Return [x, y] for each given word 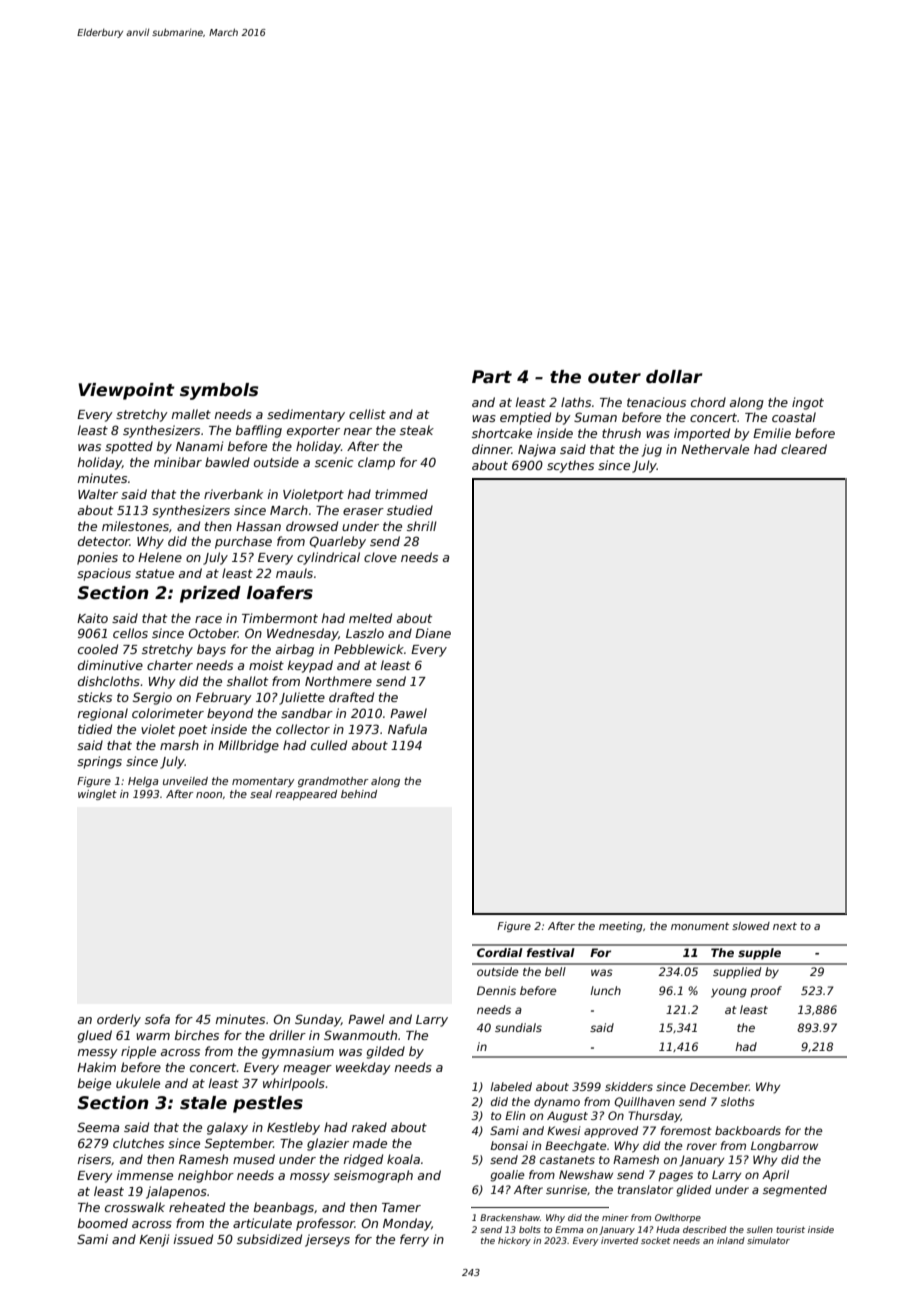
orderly [119, 1020]
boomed [103, 1223]
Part [492, 377]
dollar [674, 377]
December [719, 1086]
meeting [621, 927]
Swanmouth [360, 1035]
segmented [795, 1191]
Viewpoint [126, 391]
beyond [230, 714]
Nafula [407, 729]
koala [403, 1159]
